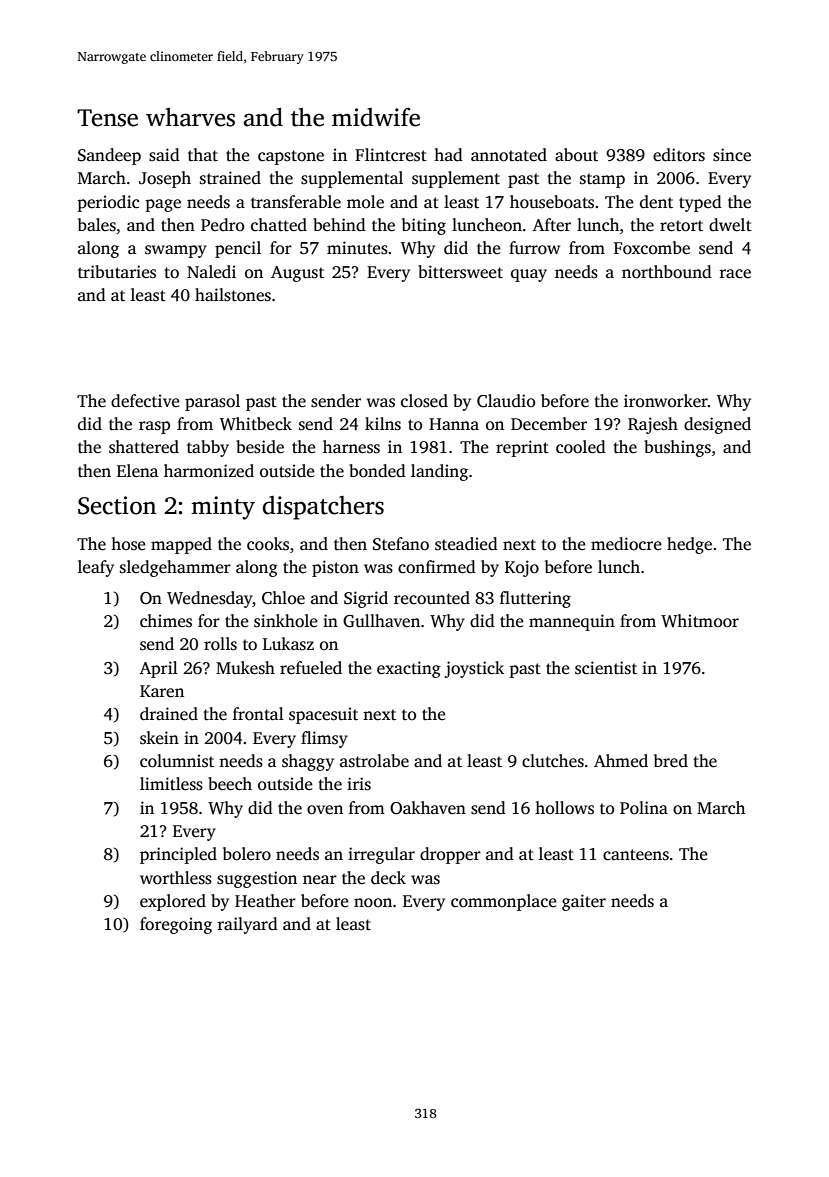 The image size is (829, 1177). What do you see at coordinates (606, 668) in the screenshot?
I see `scientist` at bounding box center [606, 668].
